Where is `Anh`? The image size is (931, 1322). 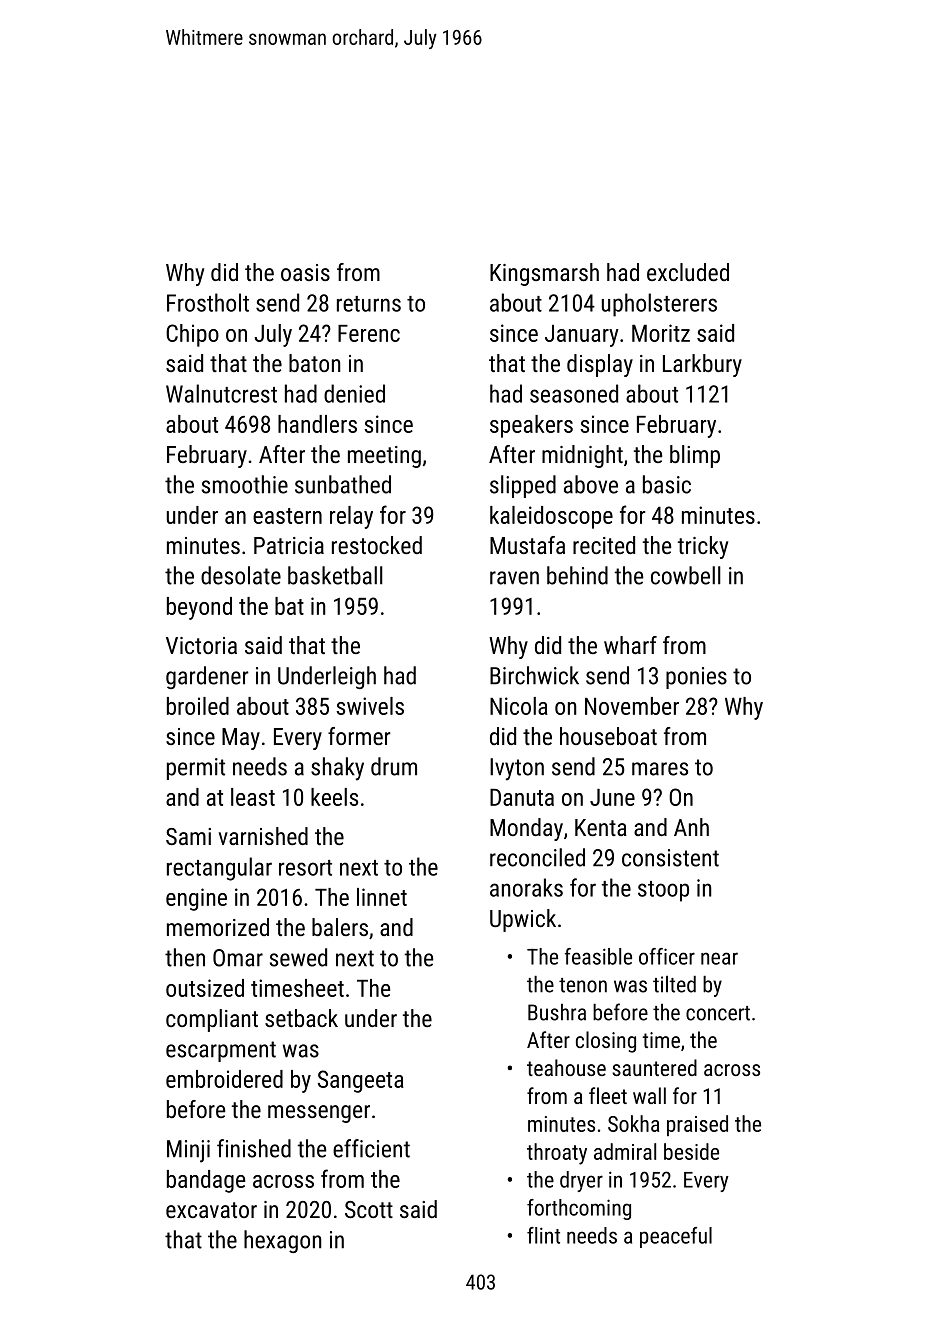
Anh is located at coordinates (691, 827).
